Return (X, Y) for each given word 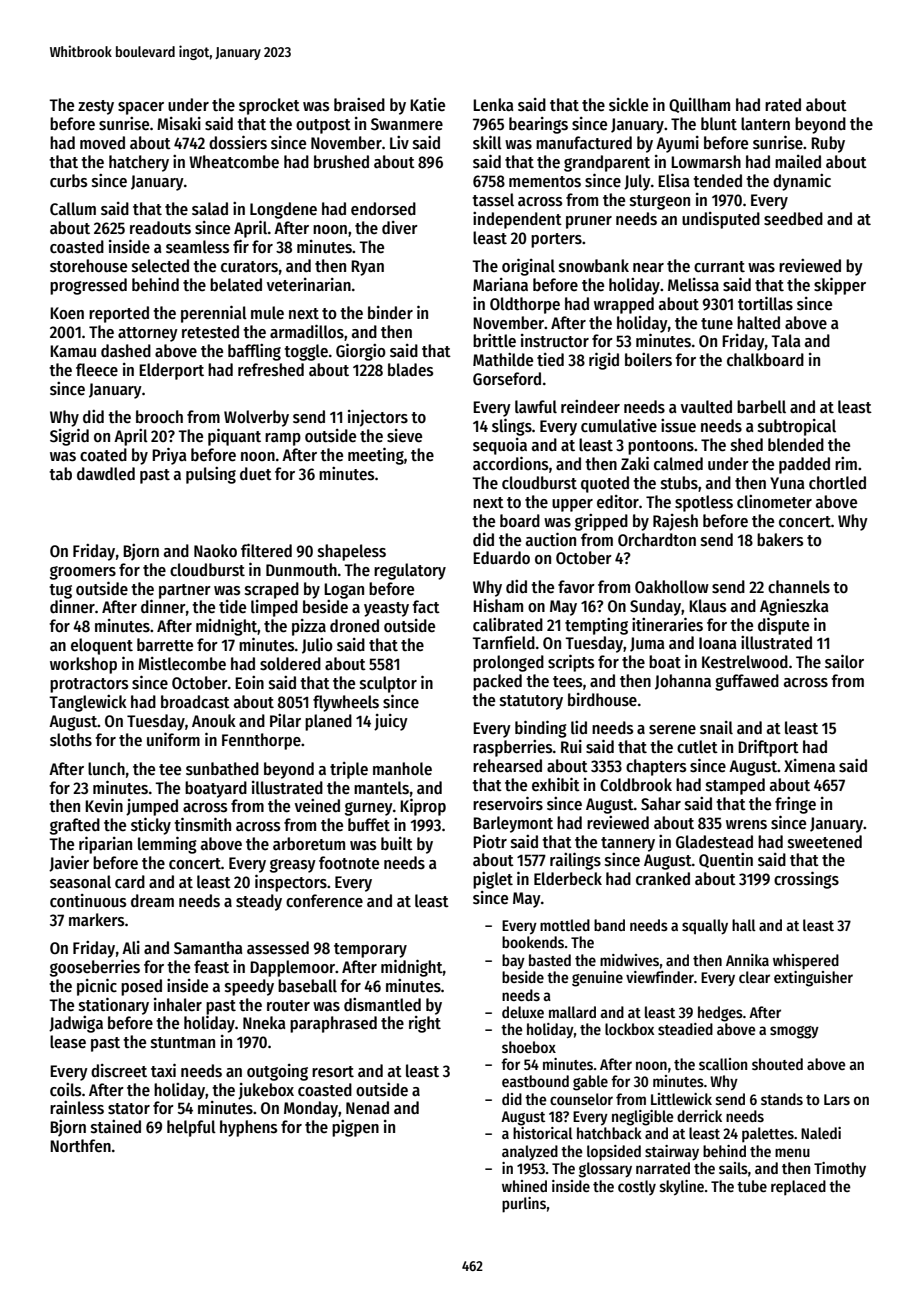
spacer (141, 108)
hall (744, 925)
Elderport (171, 371)
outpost (323, 126)
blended (796, 445)
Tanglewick (88, 703)
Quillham (699, 105)
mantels (381, 788)
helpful (191, 1128)
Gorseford (507, 379)
